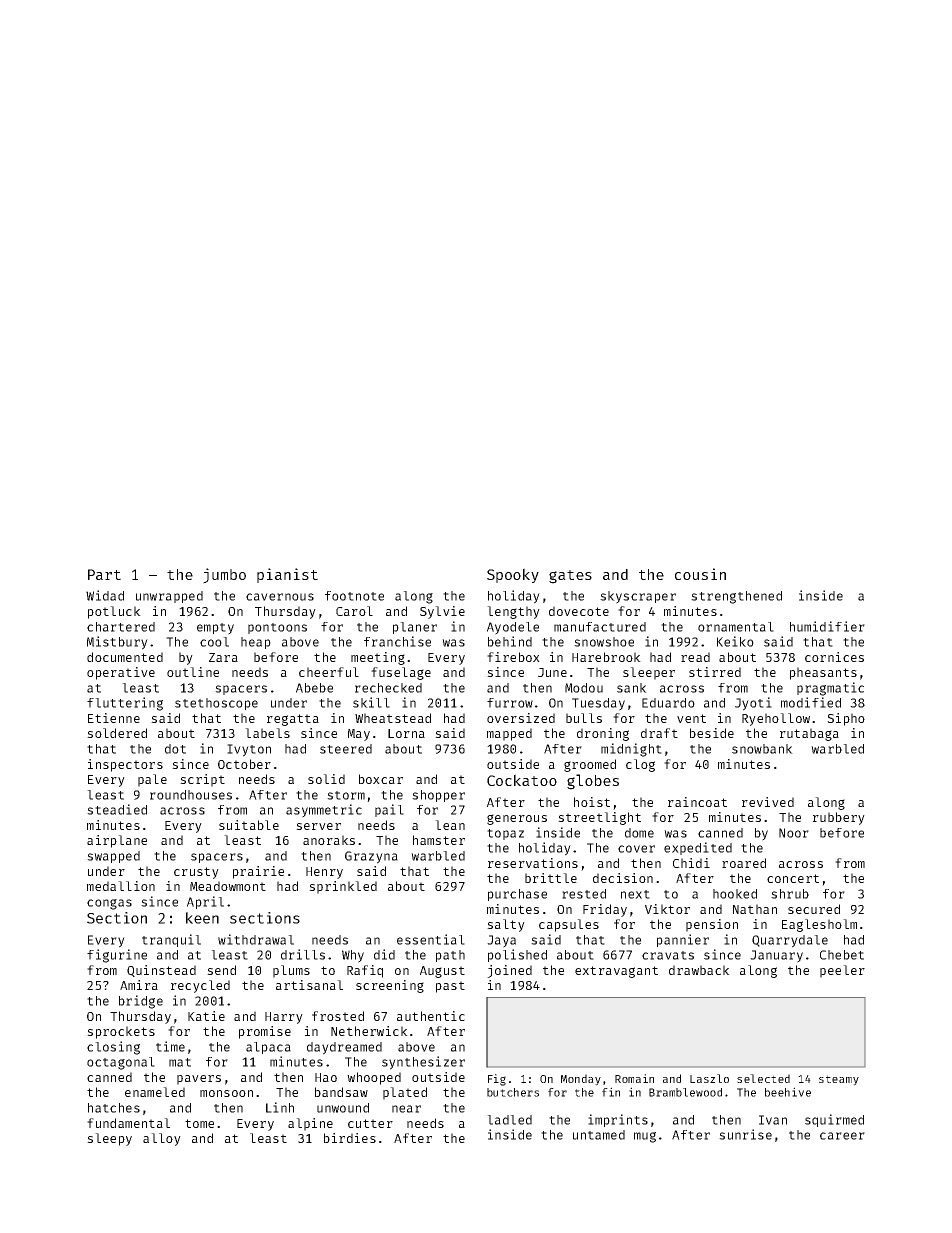 This document has height=1233, width=952. What do you see at coordinates (141, 1002) in the document?
I see `bridge` at bounding box center [141, 1002].
